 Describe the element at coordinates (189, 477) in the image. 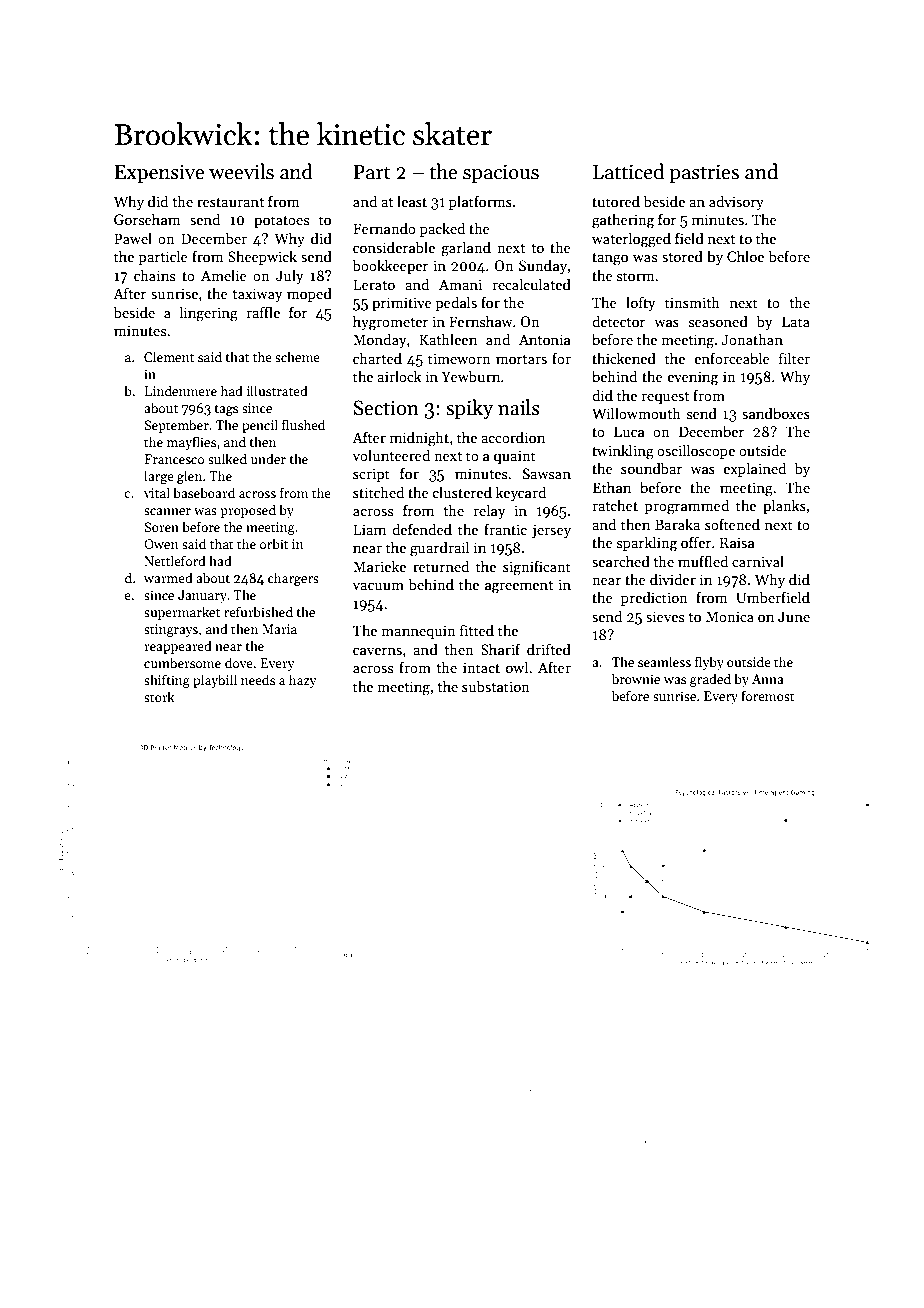

I see `glen` at that location.
